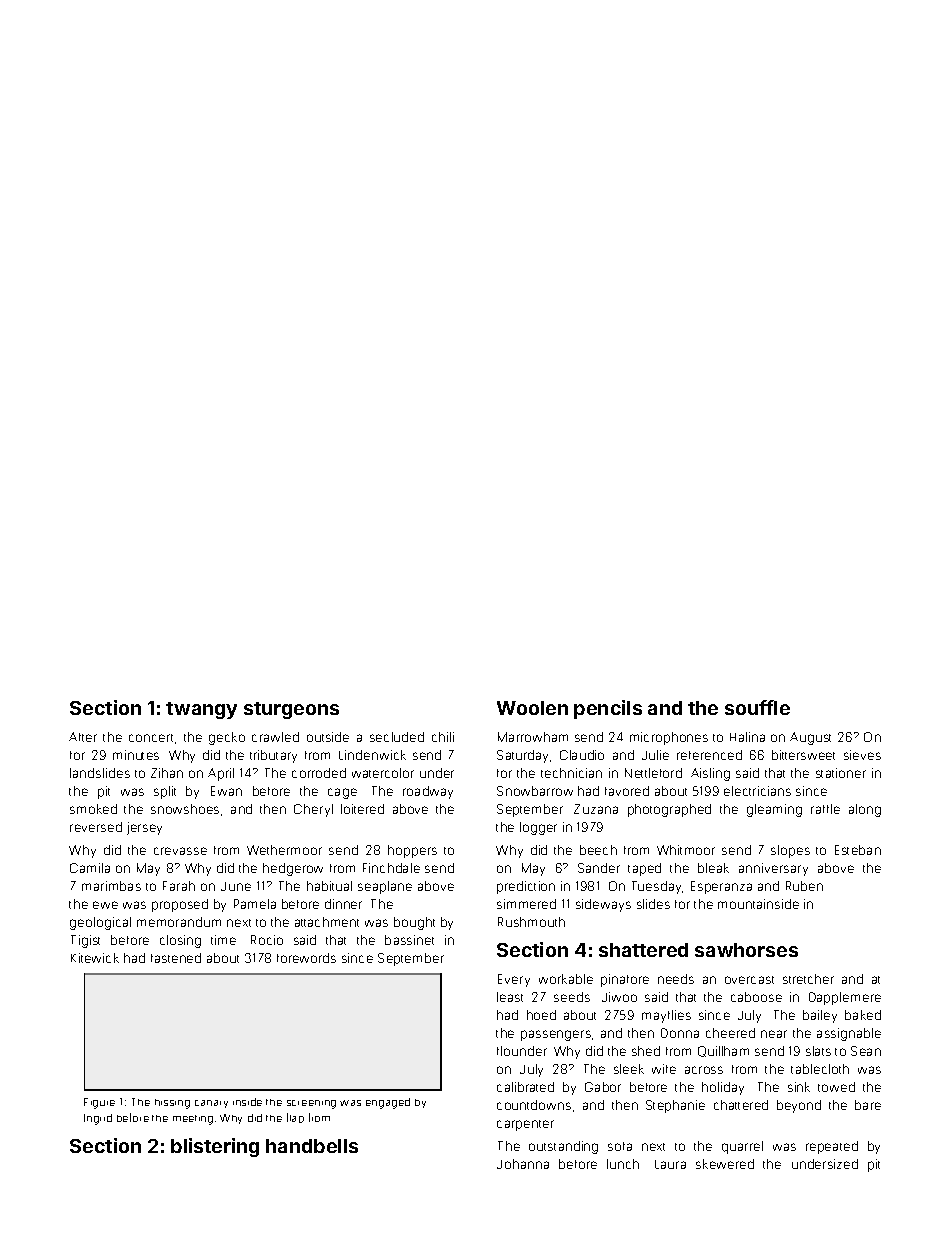  I want to click on bare, so click(868, 1105).
